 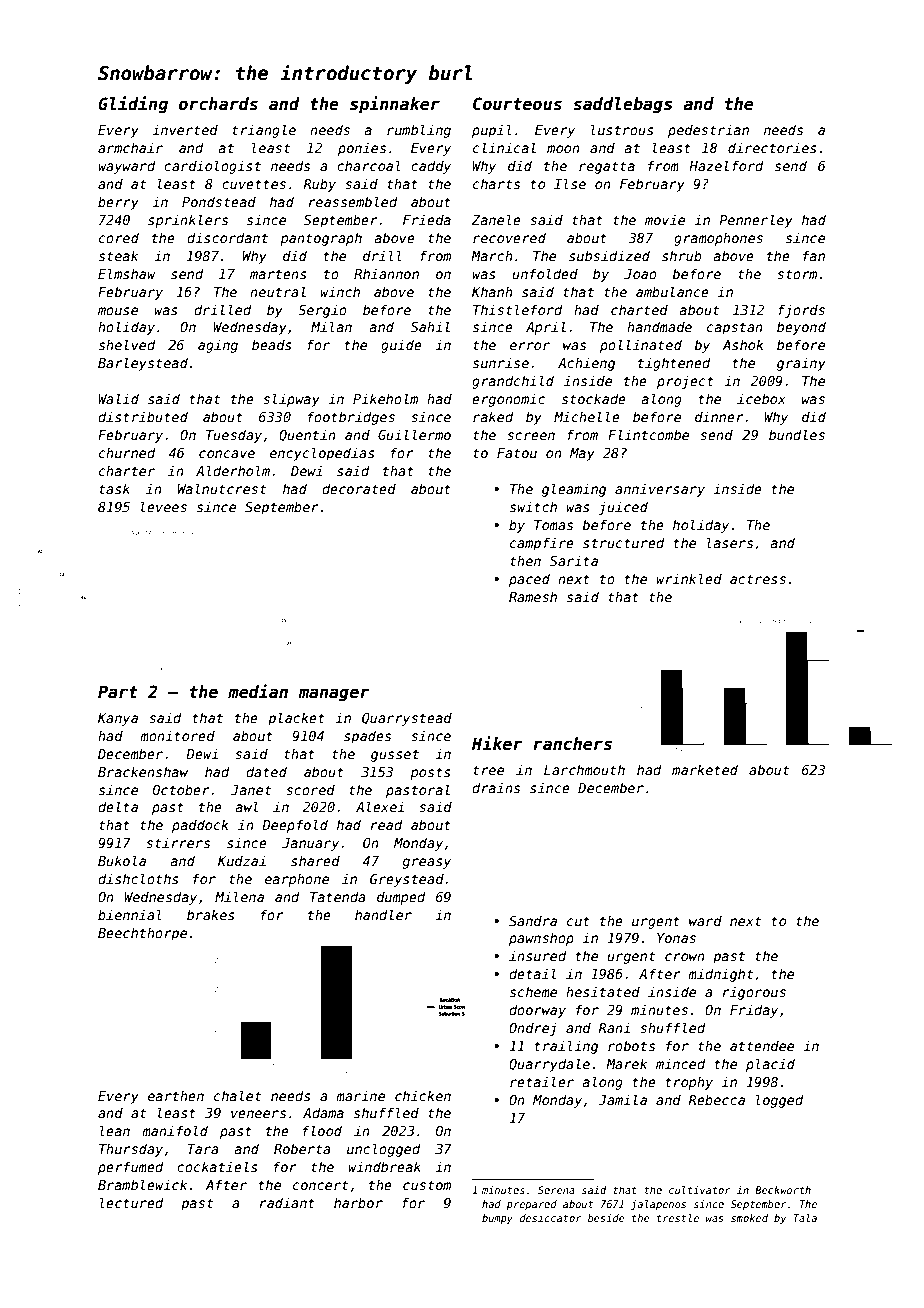 What do you see at coordinates (676, 938) in the document?
I see `Yonas` at bounding box center [676, 938].
